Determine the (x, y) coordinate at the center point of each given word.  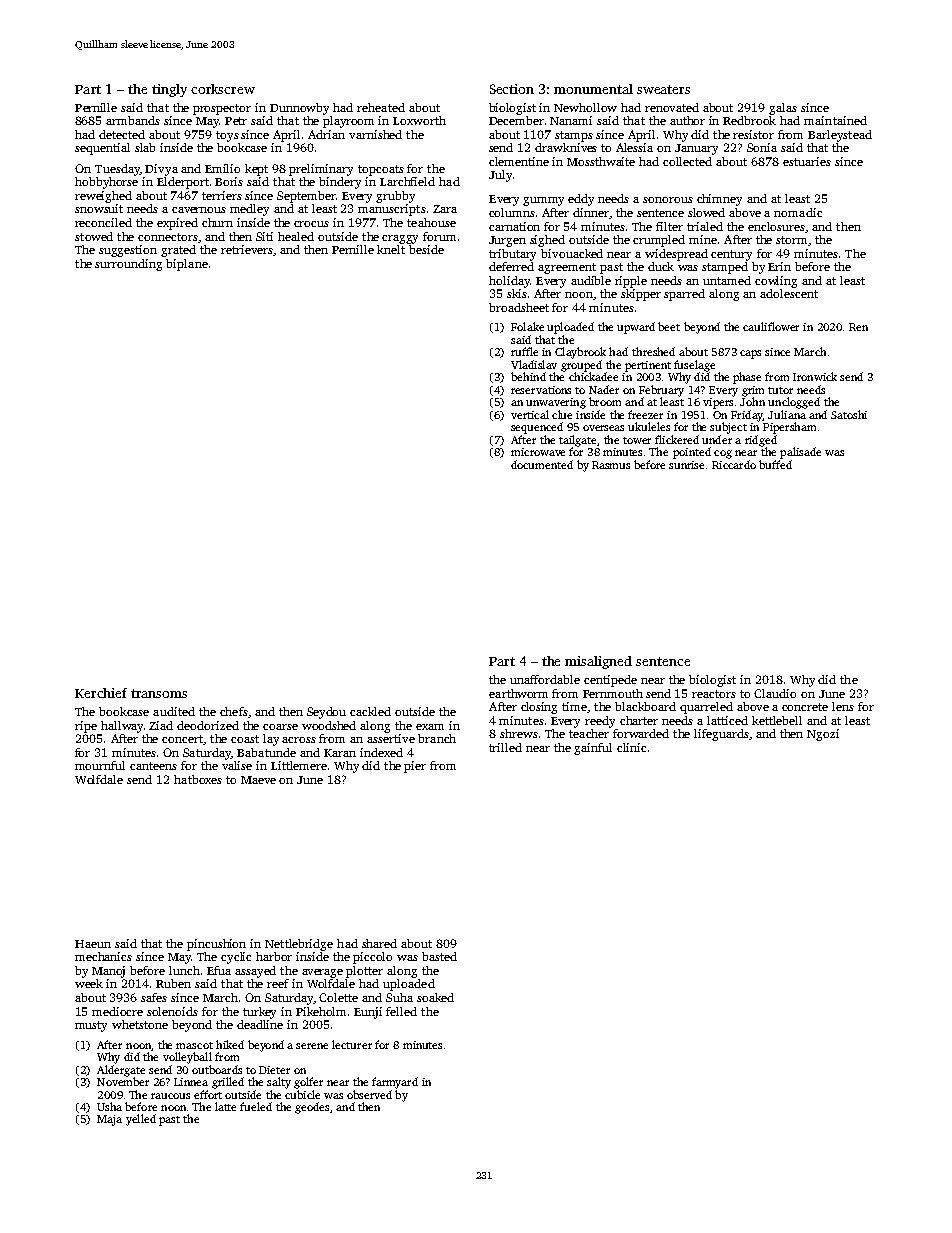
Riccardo (734, 464)
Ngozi (823, 735)
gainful (593, 749)
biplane (187, 265)
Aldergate (121, 1071)
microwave (538, 452)
